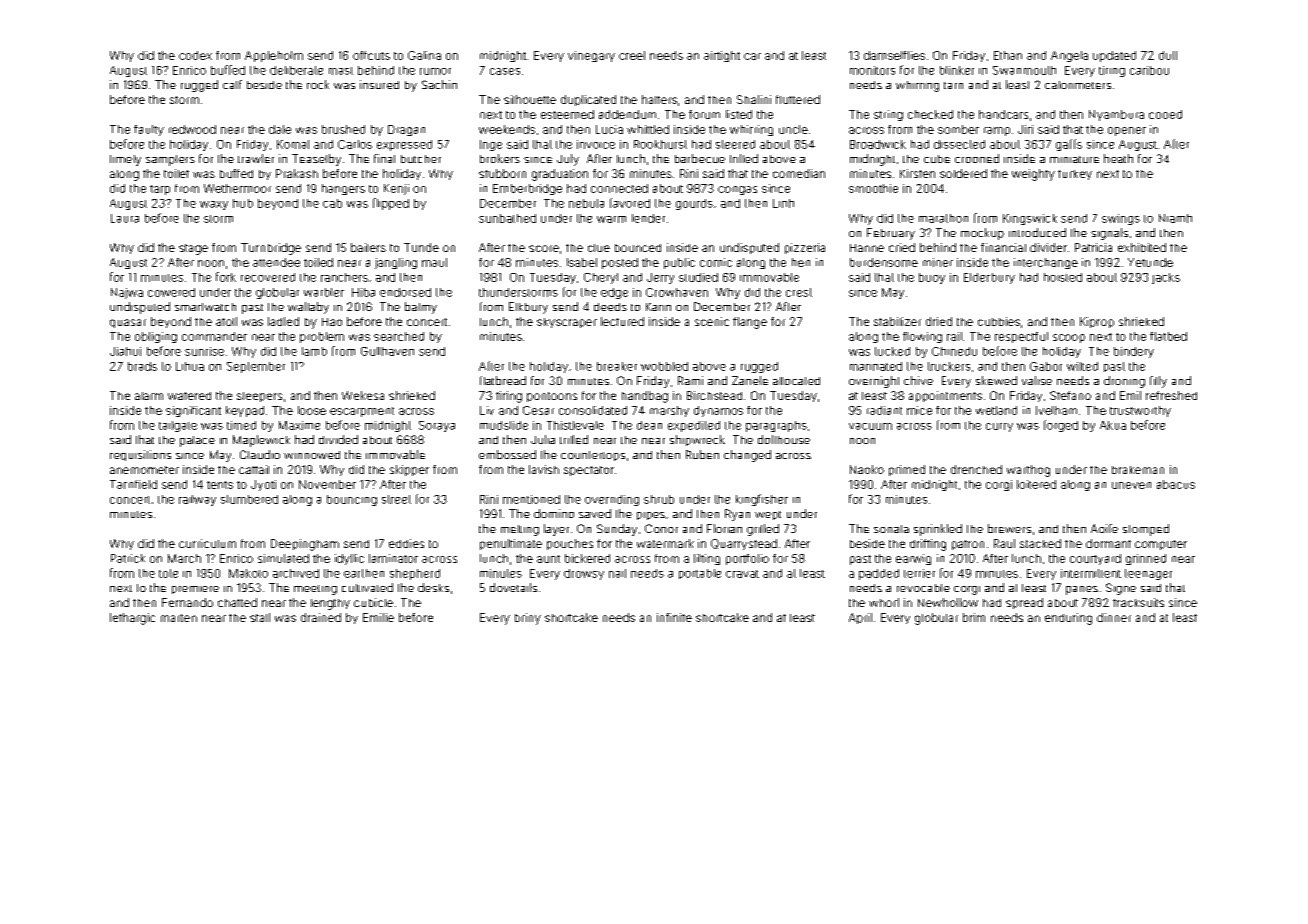  Describe the element at coordinates (556, 530) in the image. I see `layer` at that location.
